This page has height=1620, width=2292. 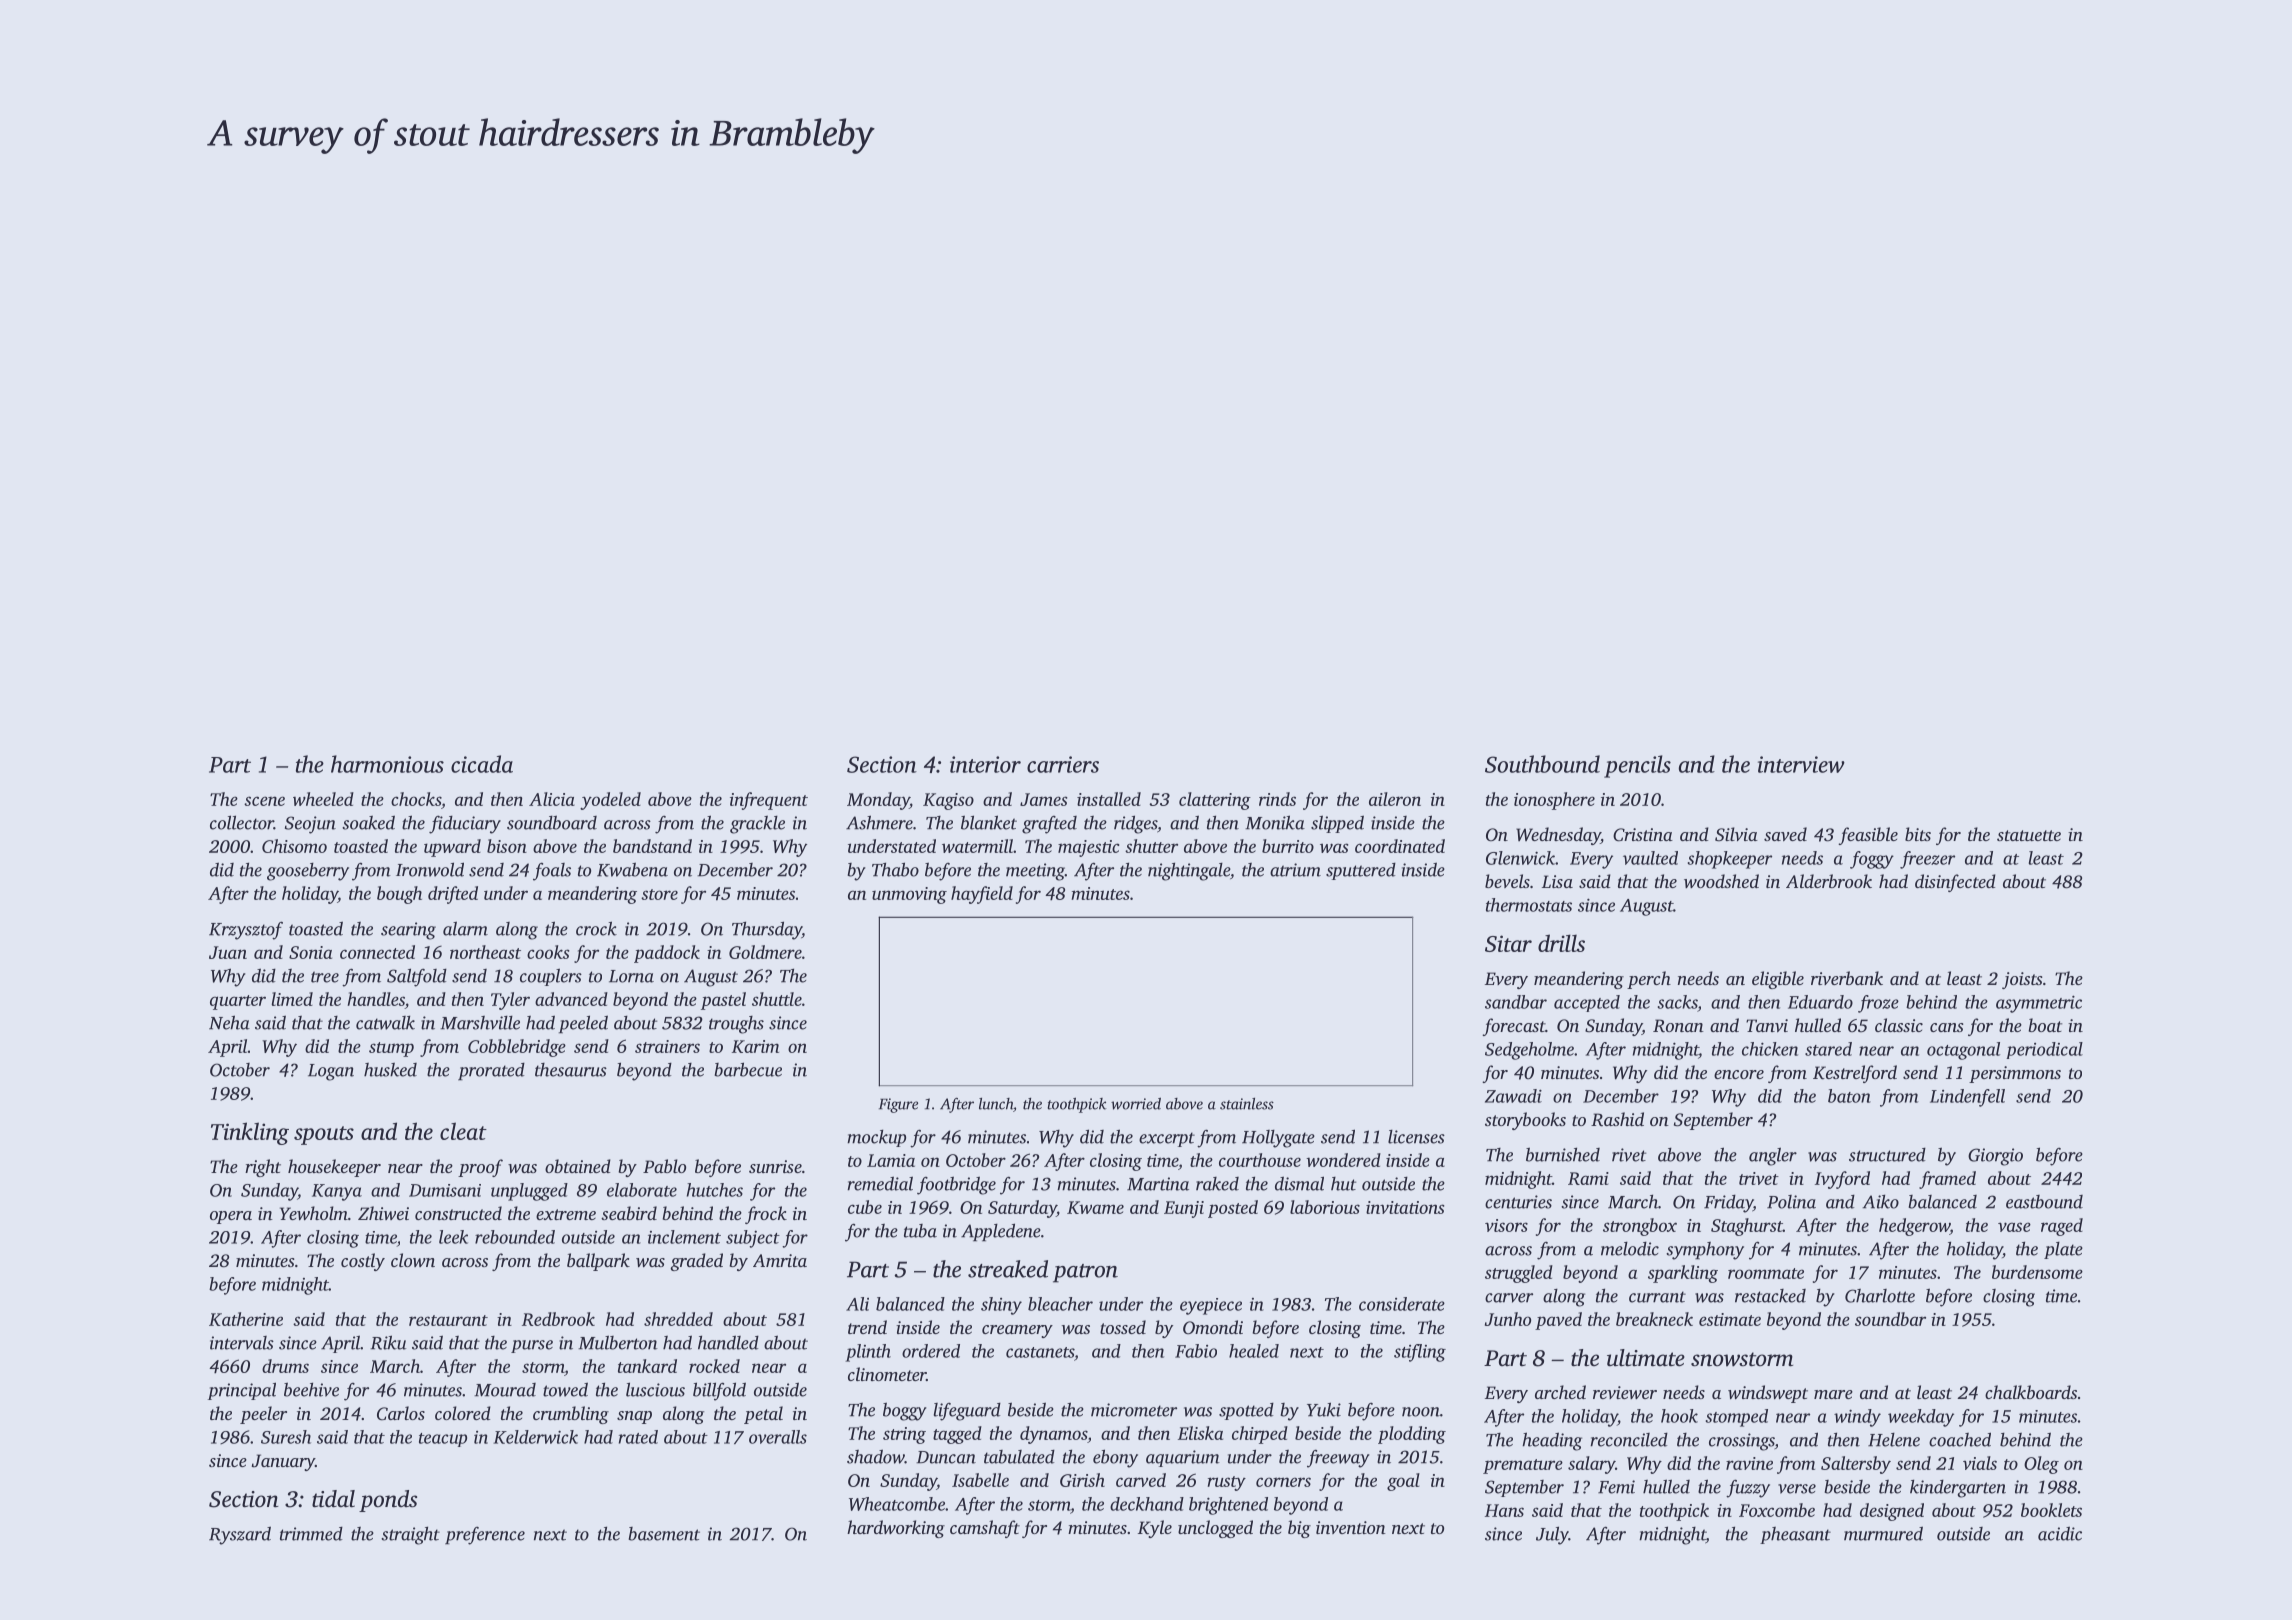 What do you see at coordinates (879, 822) in the page?
I see `Ashmere` at bounding box center [879, 822].
